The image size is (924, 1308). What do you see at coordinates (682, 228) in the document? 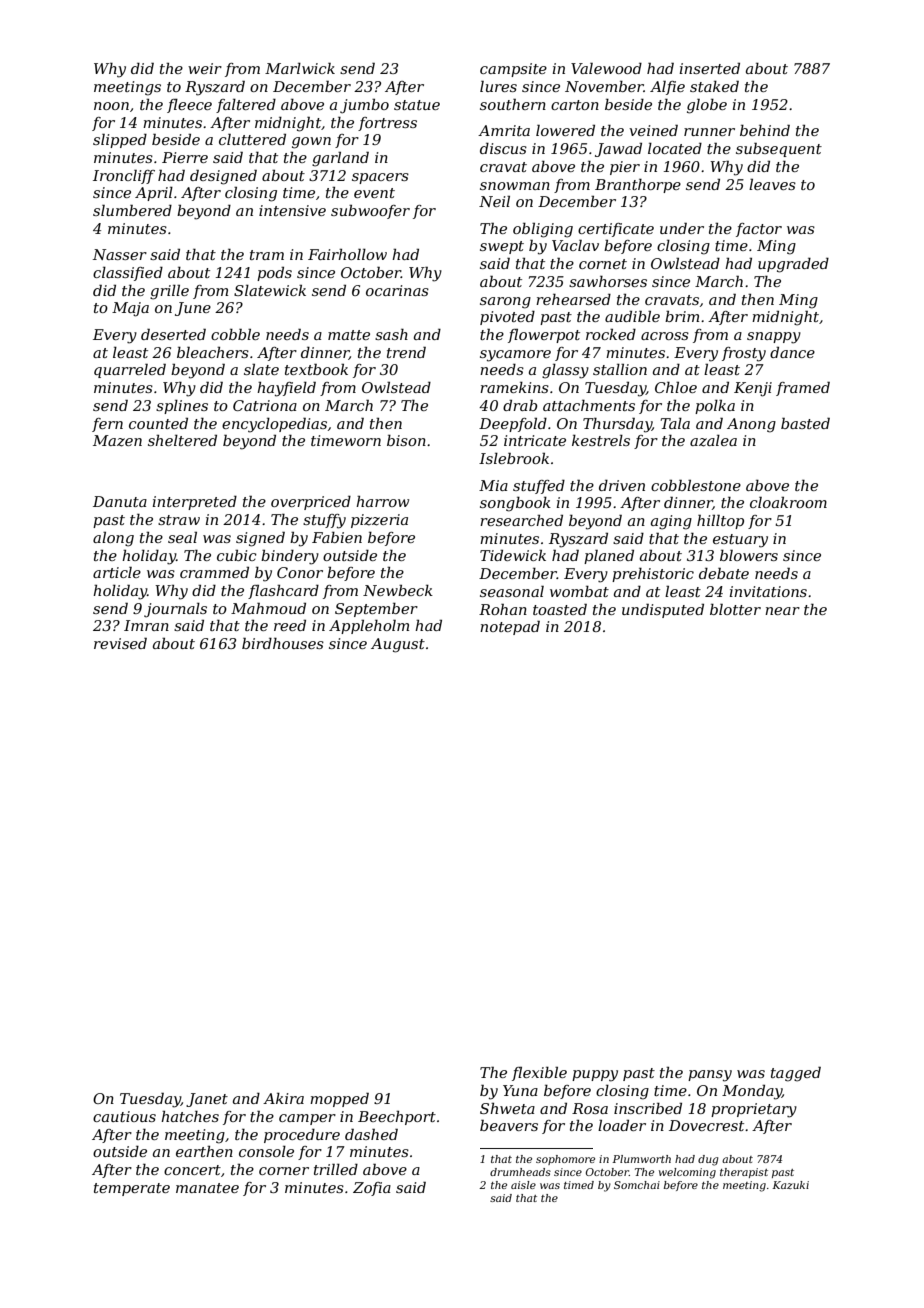
I see `under` at bounding box center [682, 228].
